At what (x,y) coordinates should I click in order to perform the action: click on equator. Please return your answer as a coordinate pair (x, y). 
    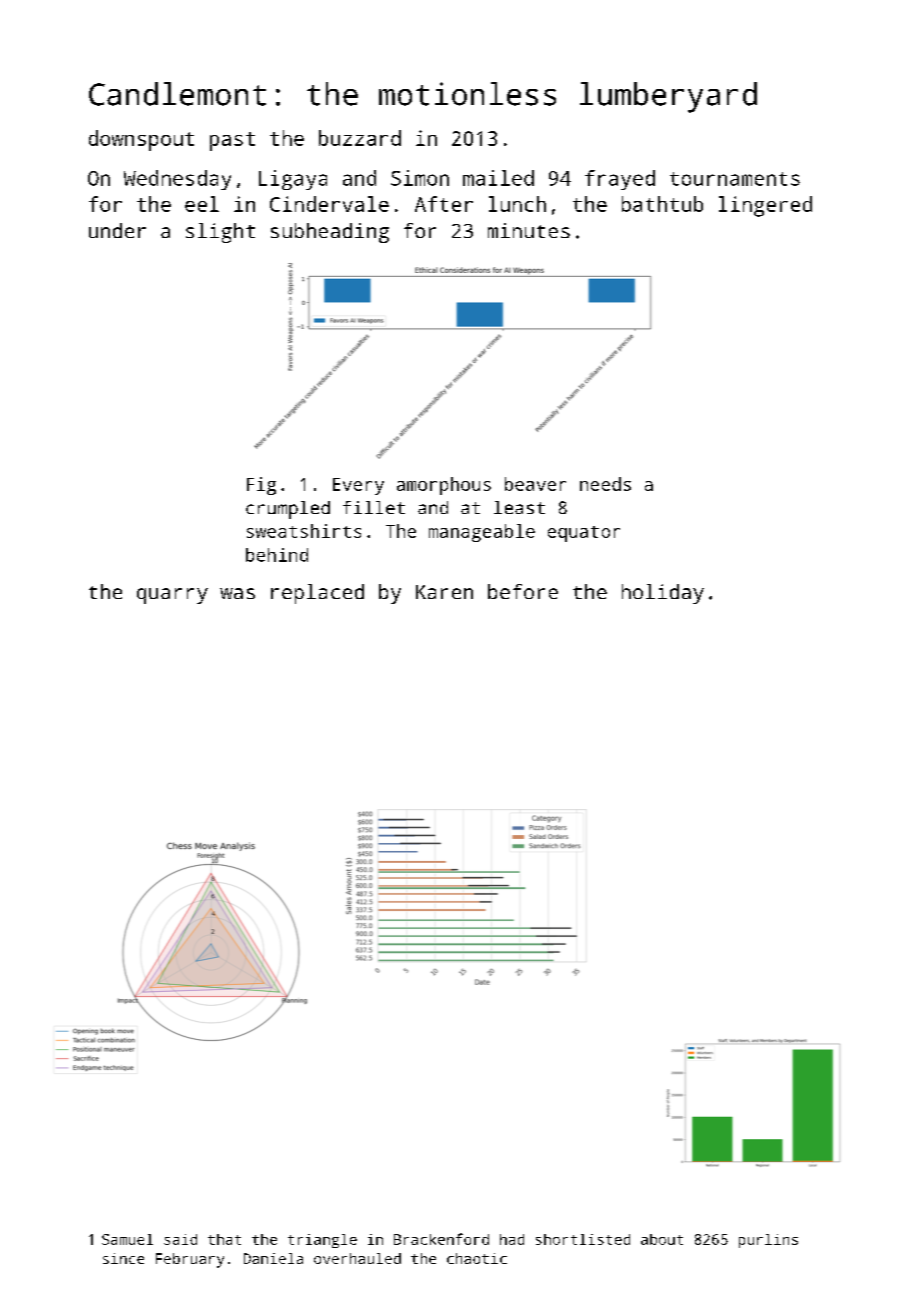
    Looking at the image, I should click on (584, 534).
